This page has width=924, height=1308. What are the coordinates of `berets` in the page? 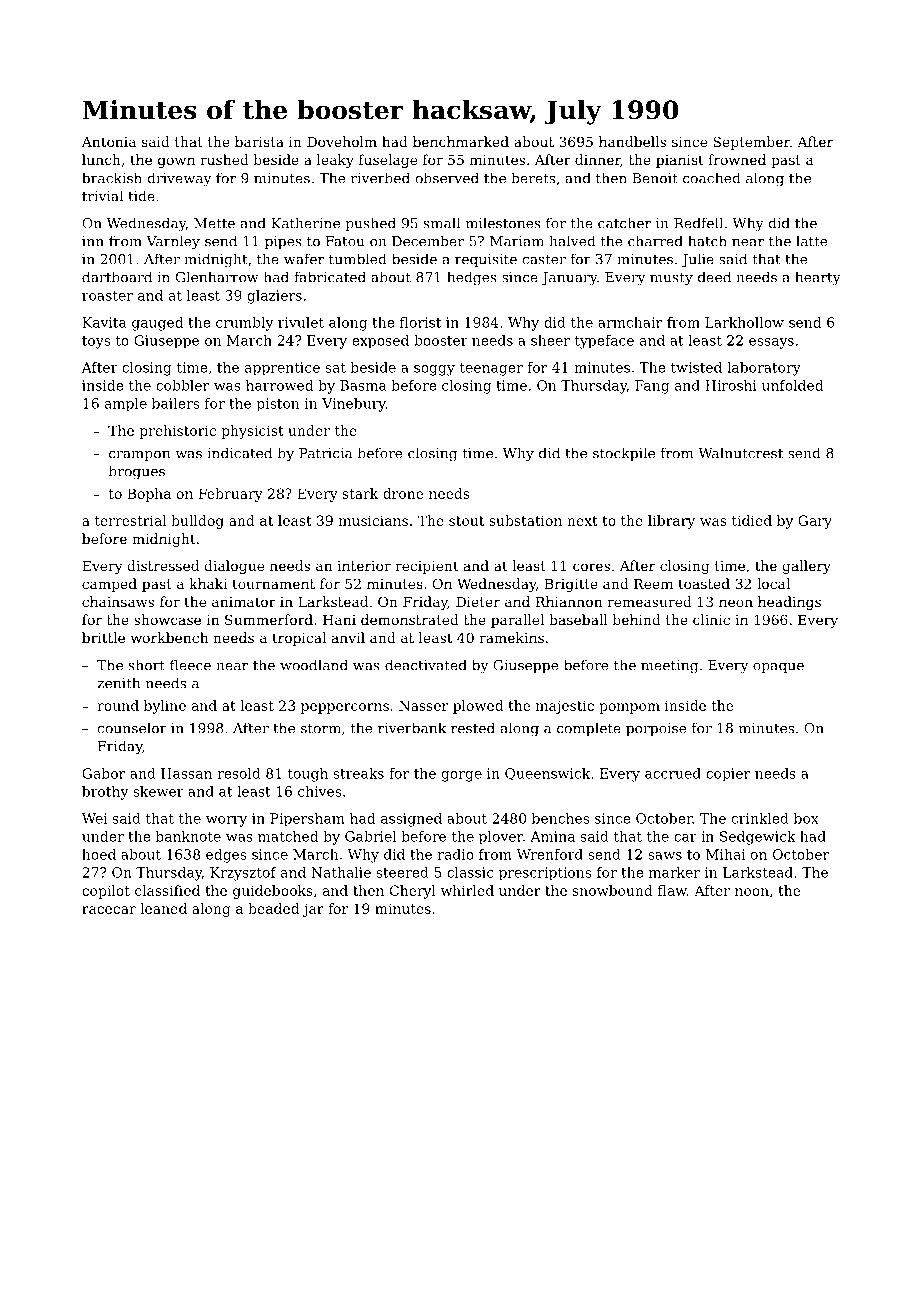 It's located at (533, 178).
